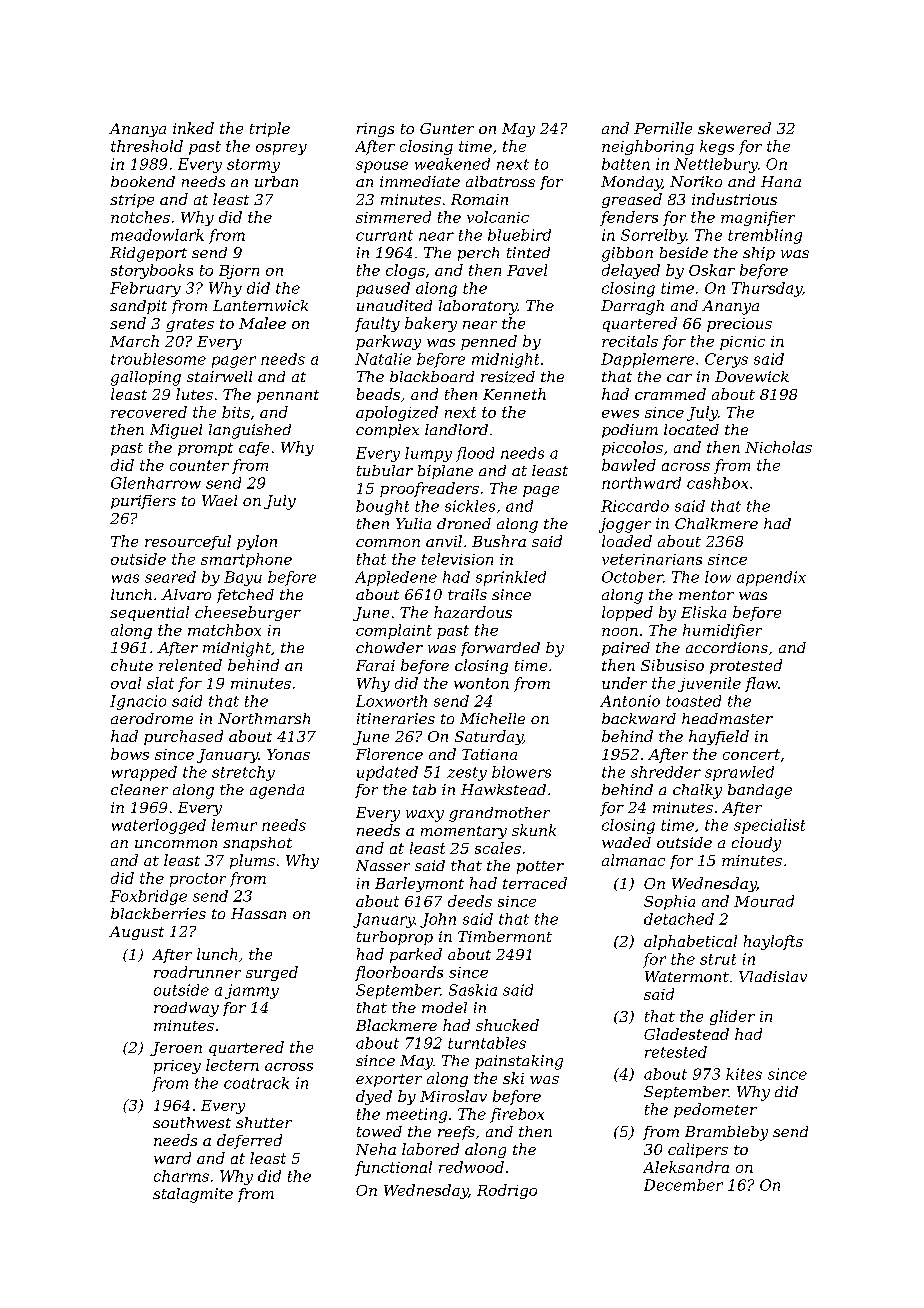 Image resolution: width=924 pixels, height=1308 pixels. I want to click on weakened, so click(452, 164).
